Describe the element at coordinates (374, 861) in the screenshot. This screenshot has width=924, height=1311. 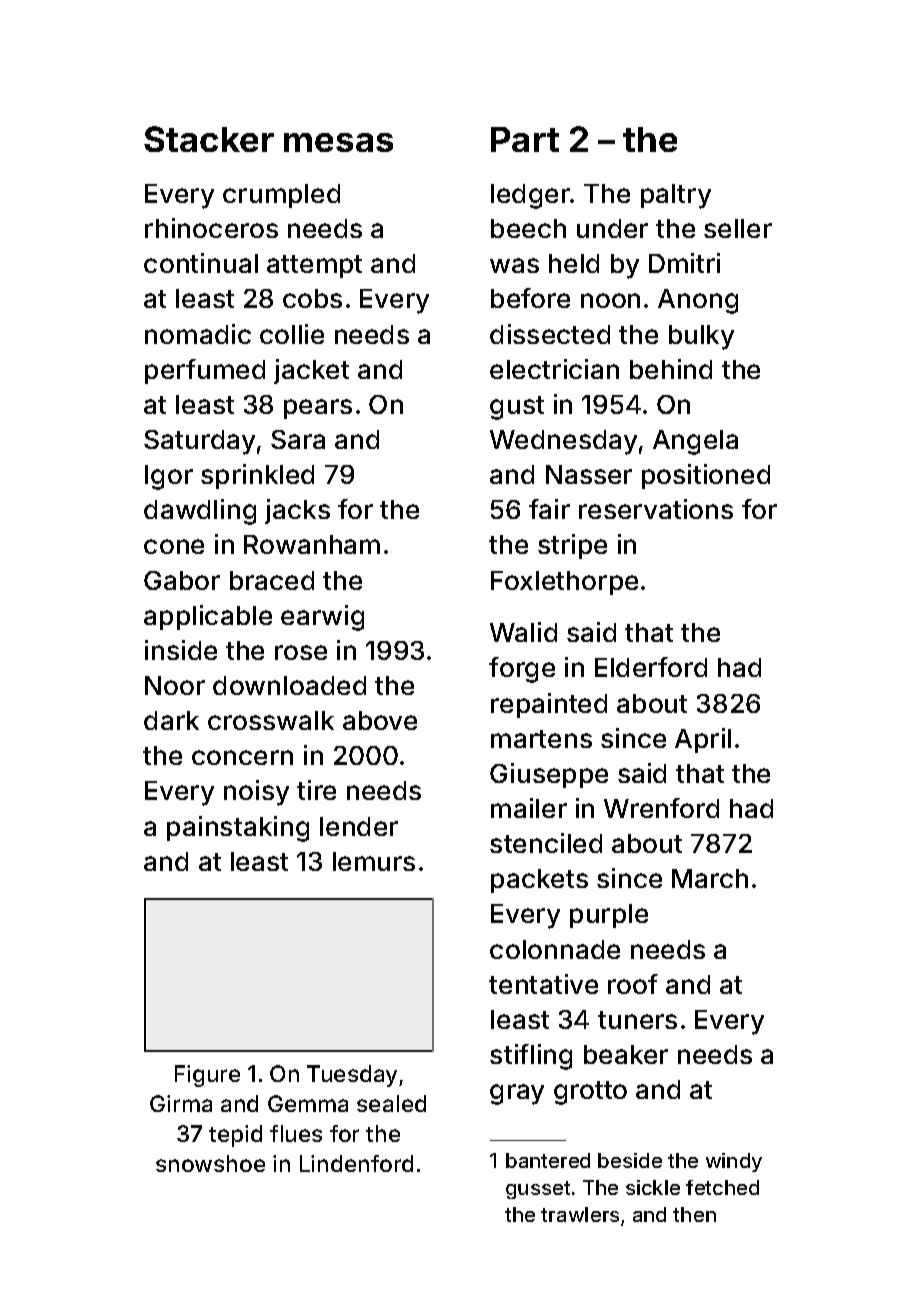
I see `lemurs` at that location.
